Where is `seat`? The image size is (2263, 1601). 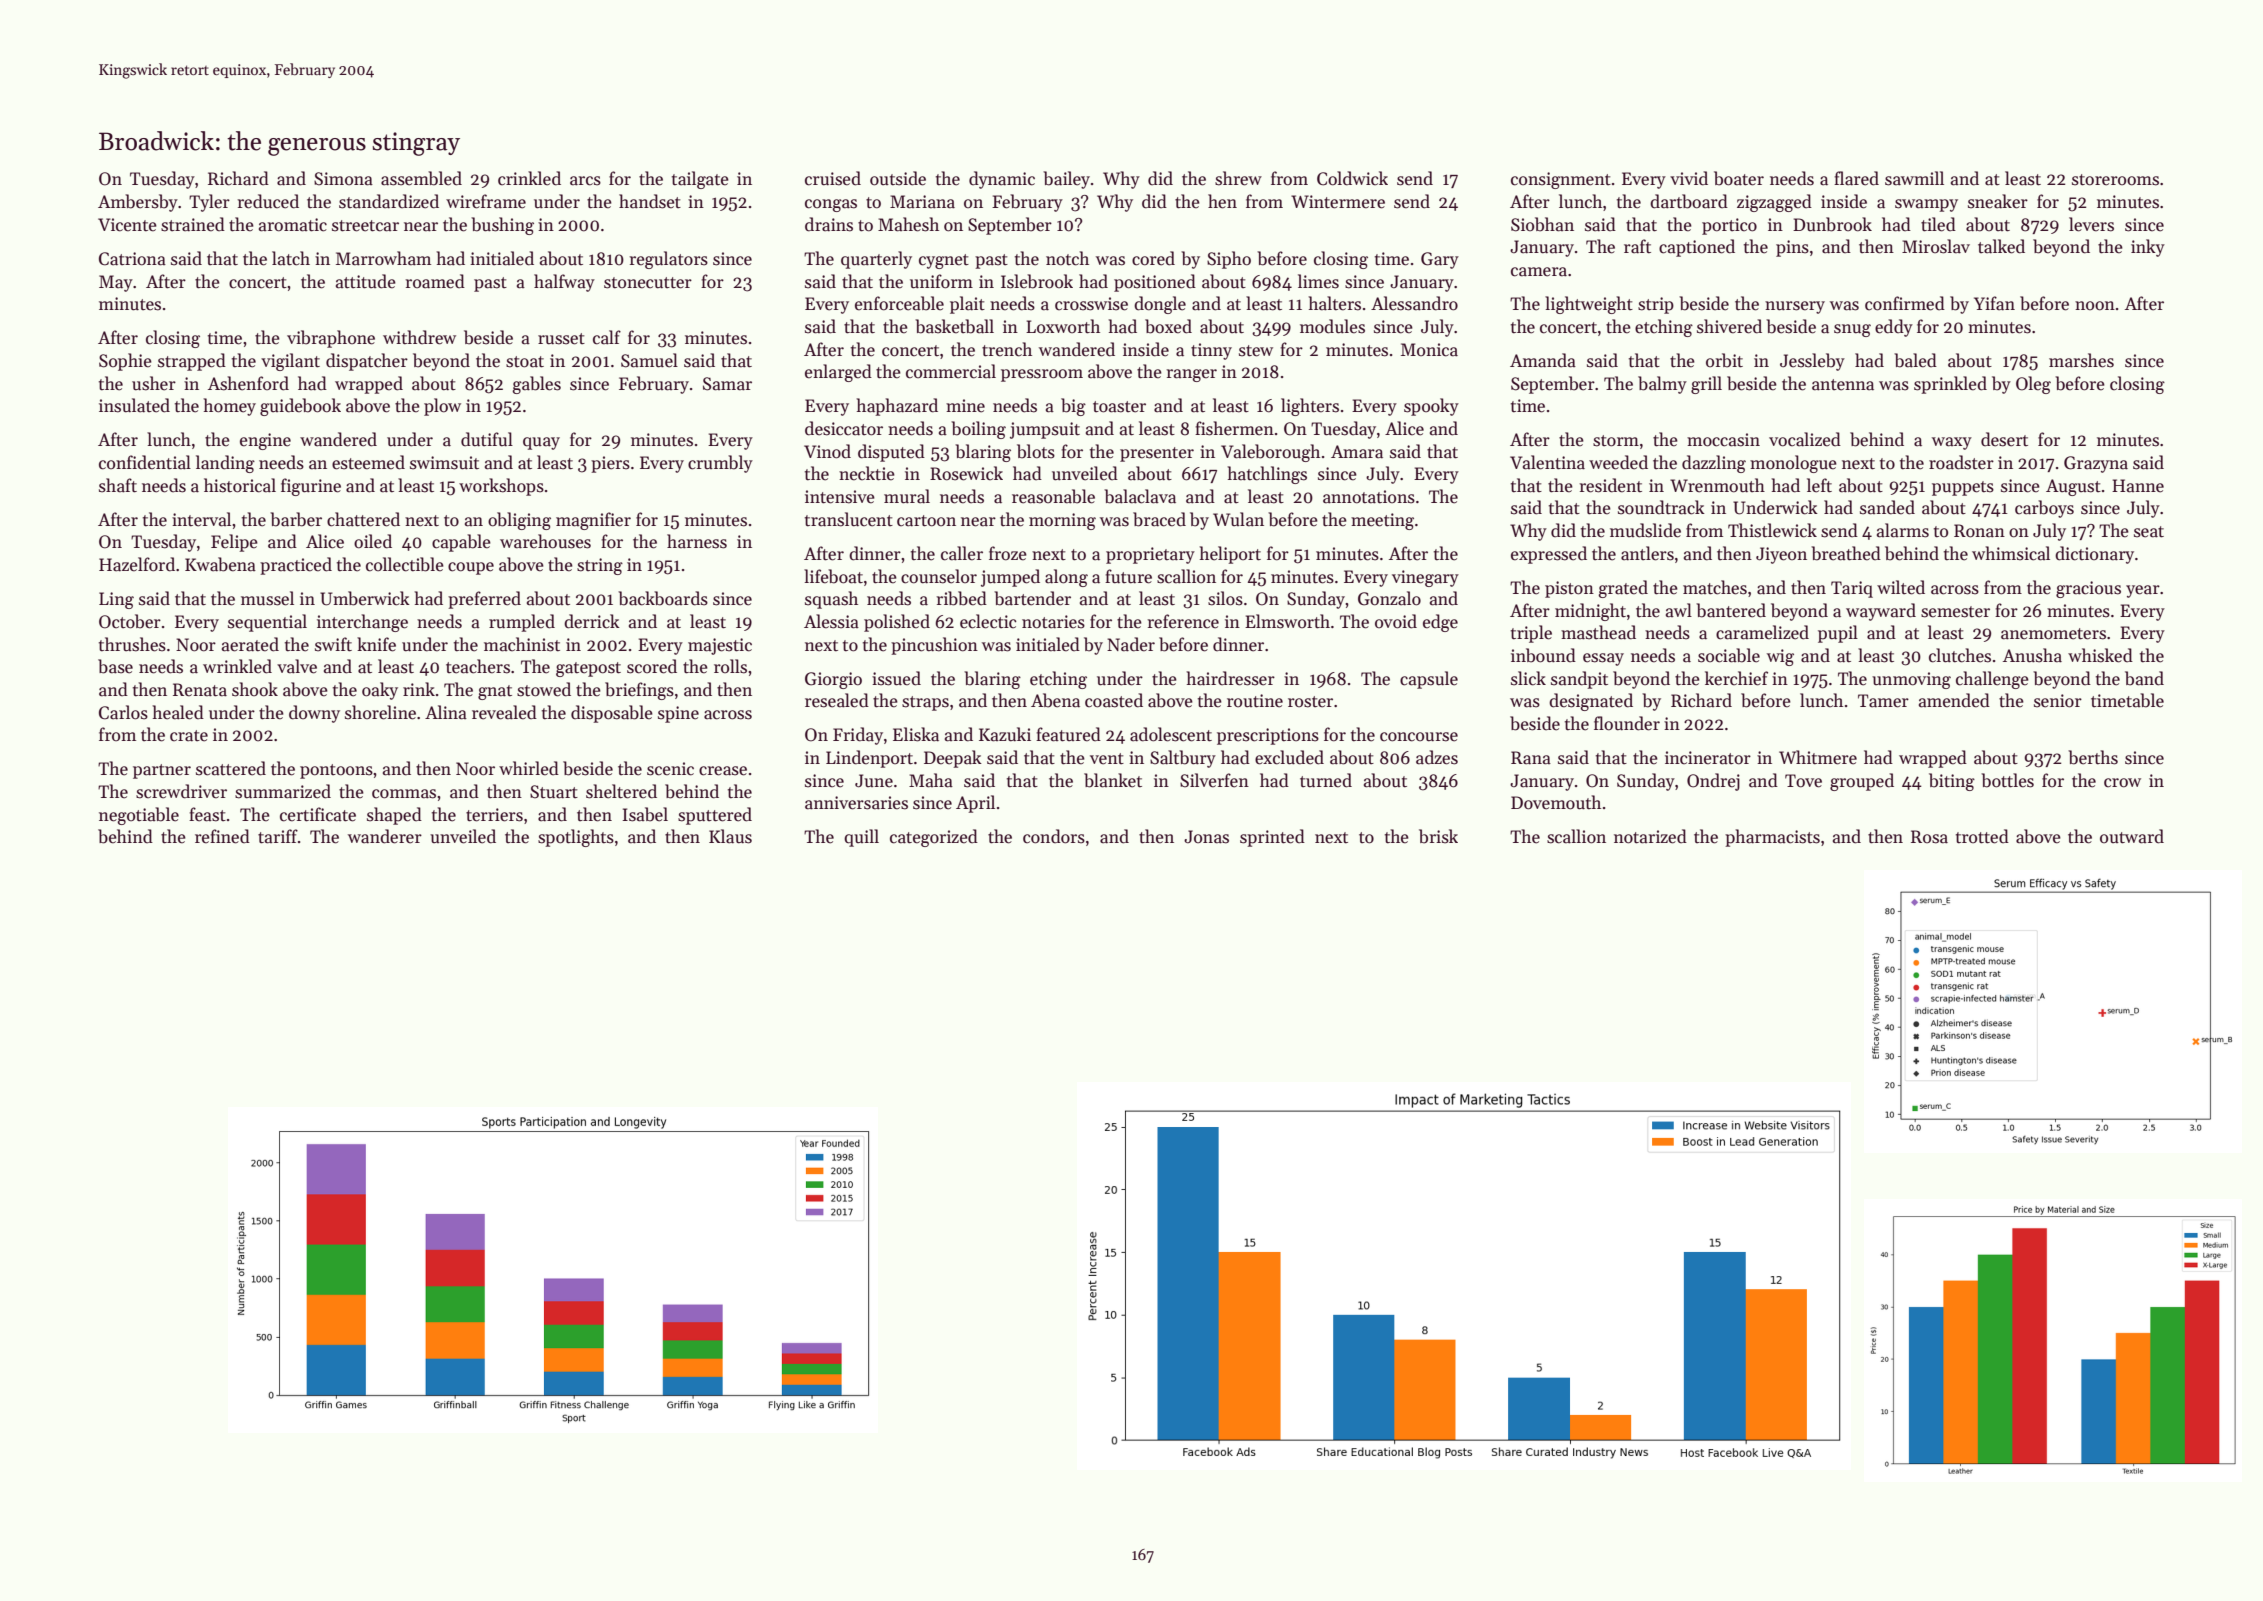 seat is located at coordinates (2149, 532).
